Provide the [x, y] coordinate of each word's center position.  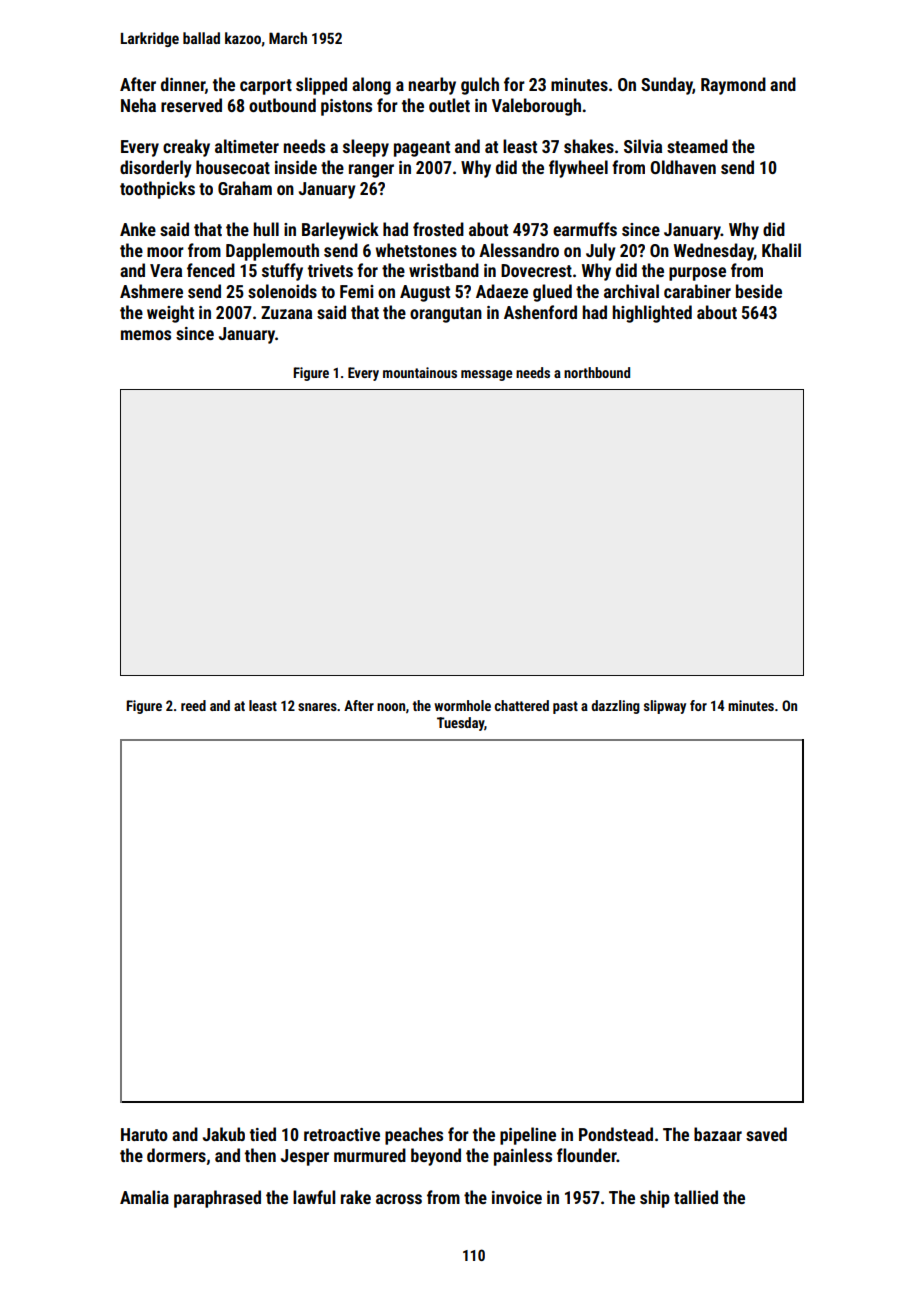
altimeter [247, 146]
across [399, 1199]
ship [655, 1199]
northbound [597, 372]
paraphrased [217, 1199]
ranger [371, 171]
